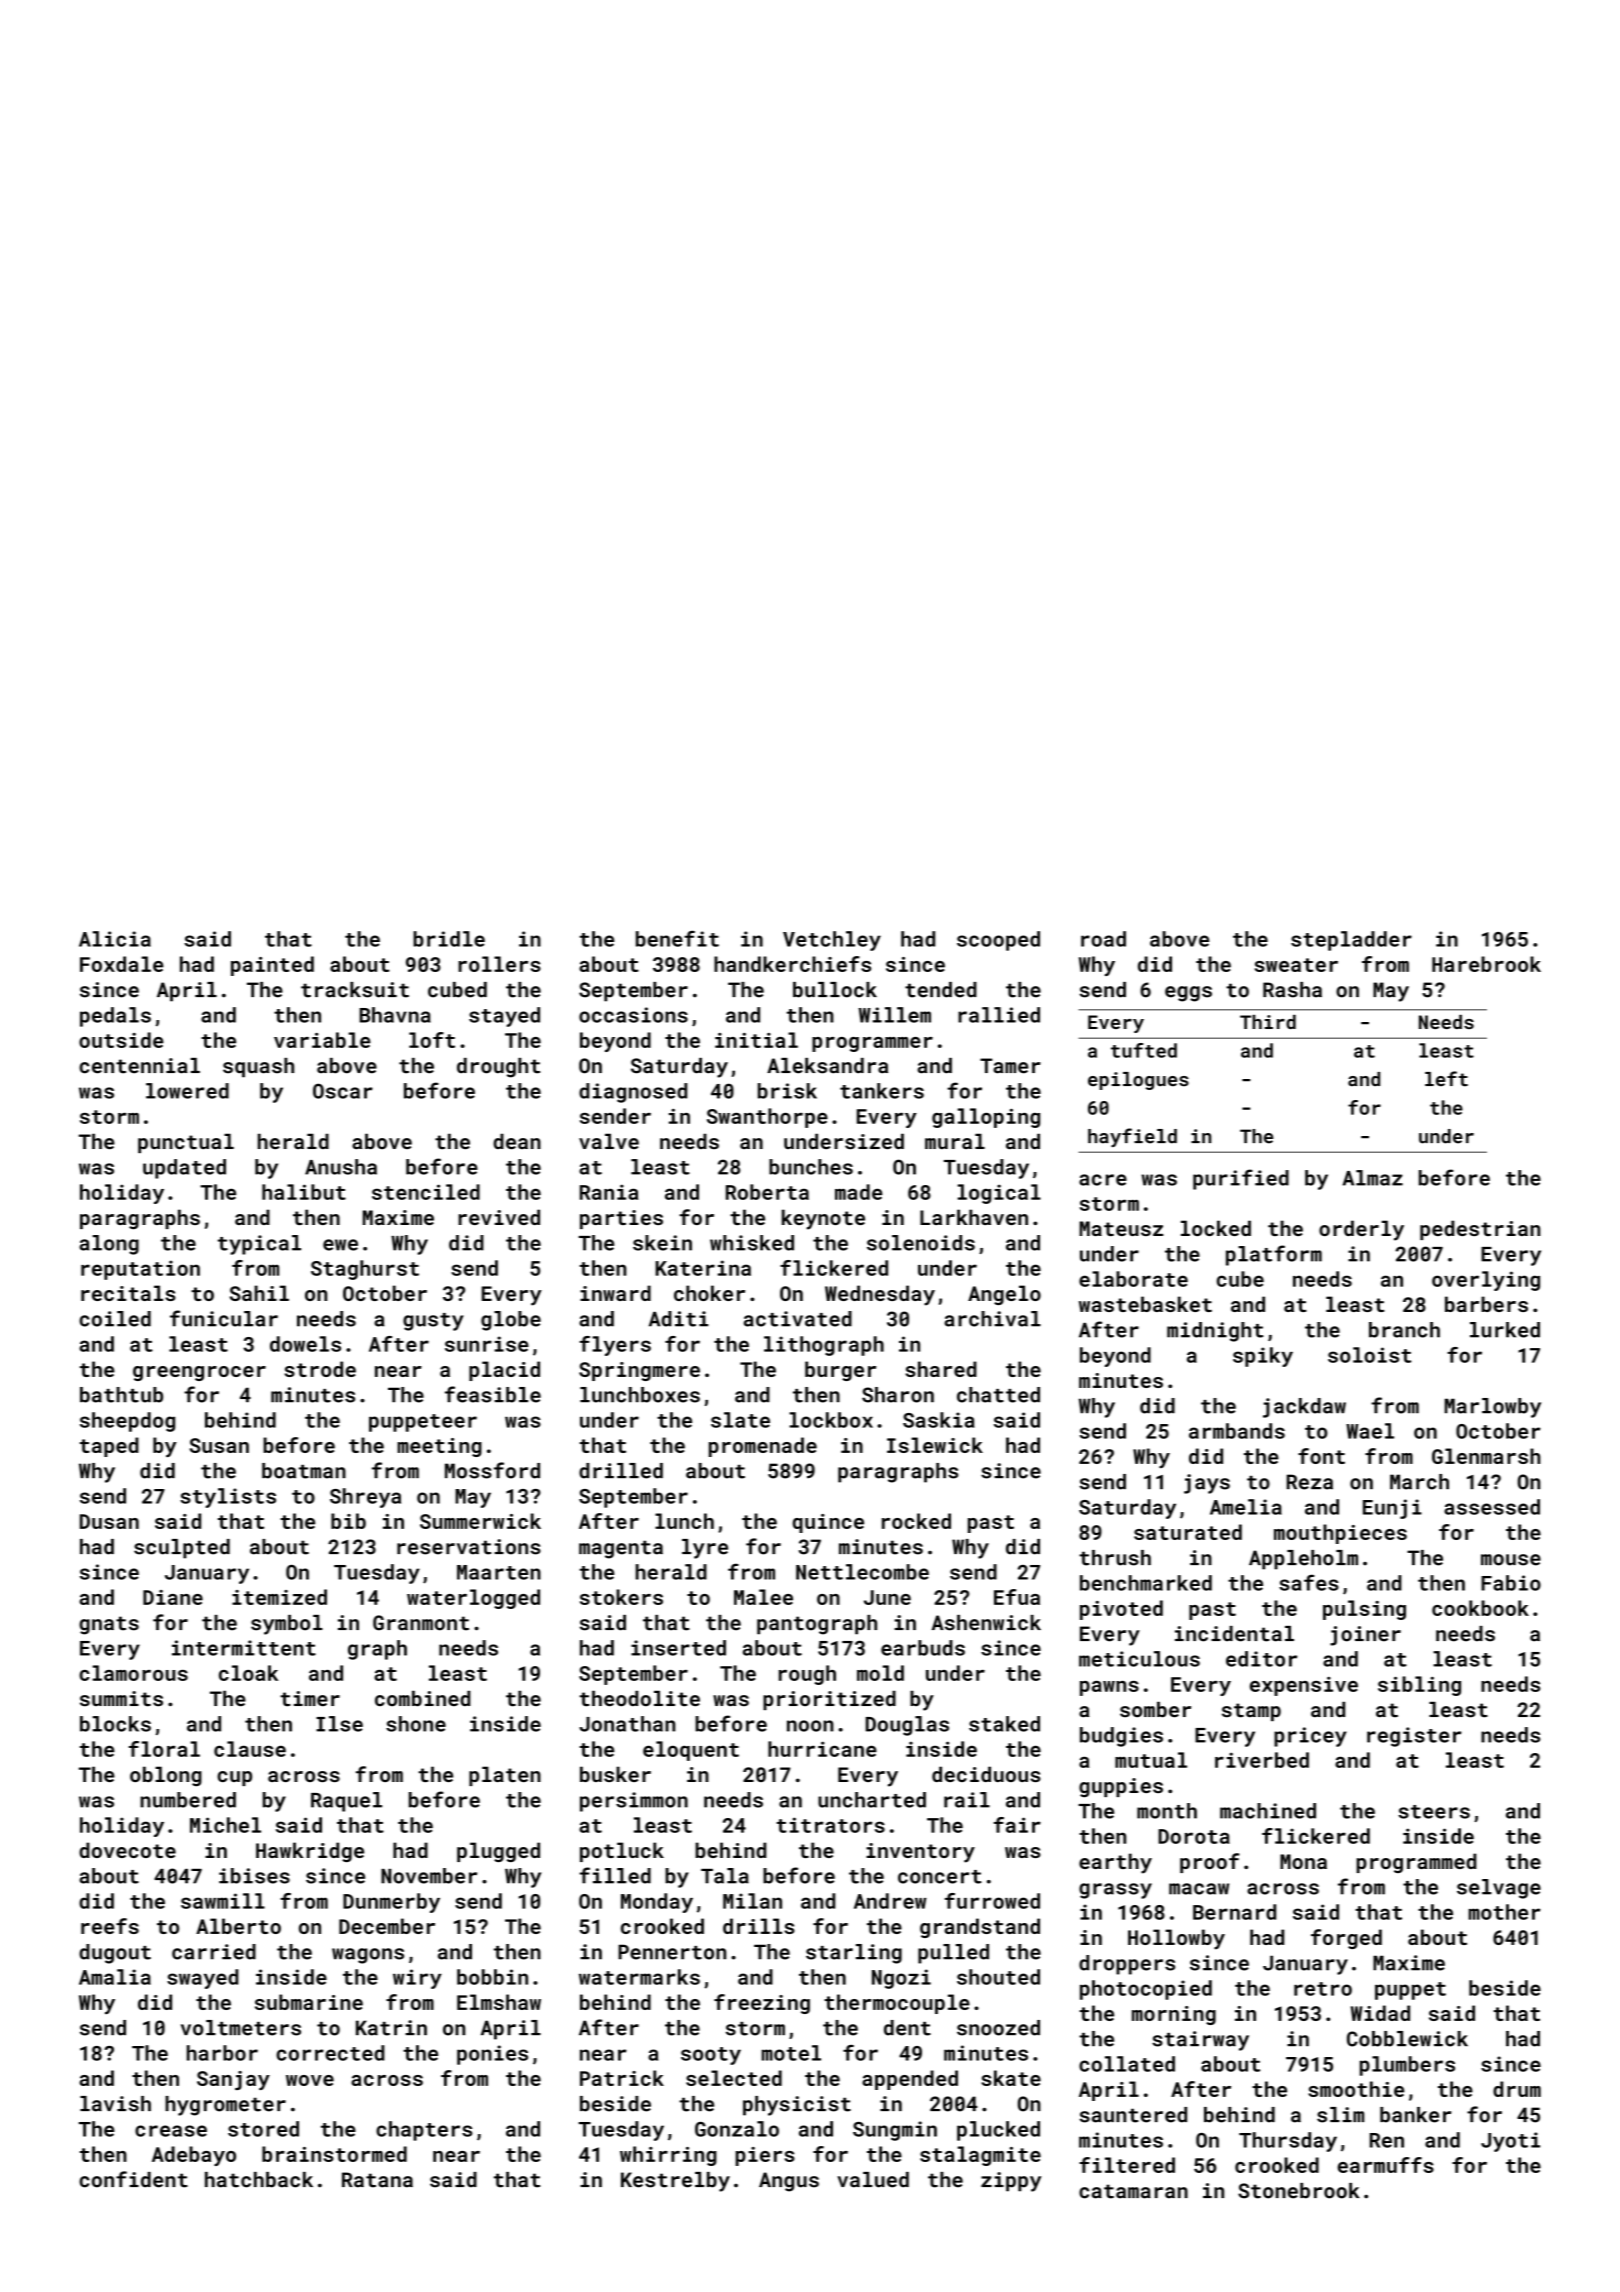  I want to click on hurricane, so click(822, 1749).
